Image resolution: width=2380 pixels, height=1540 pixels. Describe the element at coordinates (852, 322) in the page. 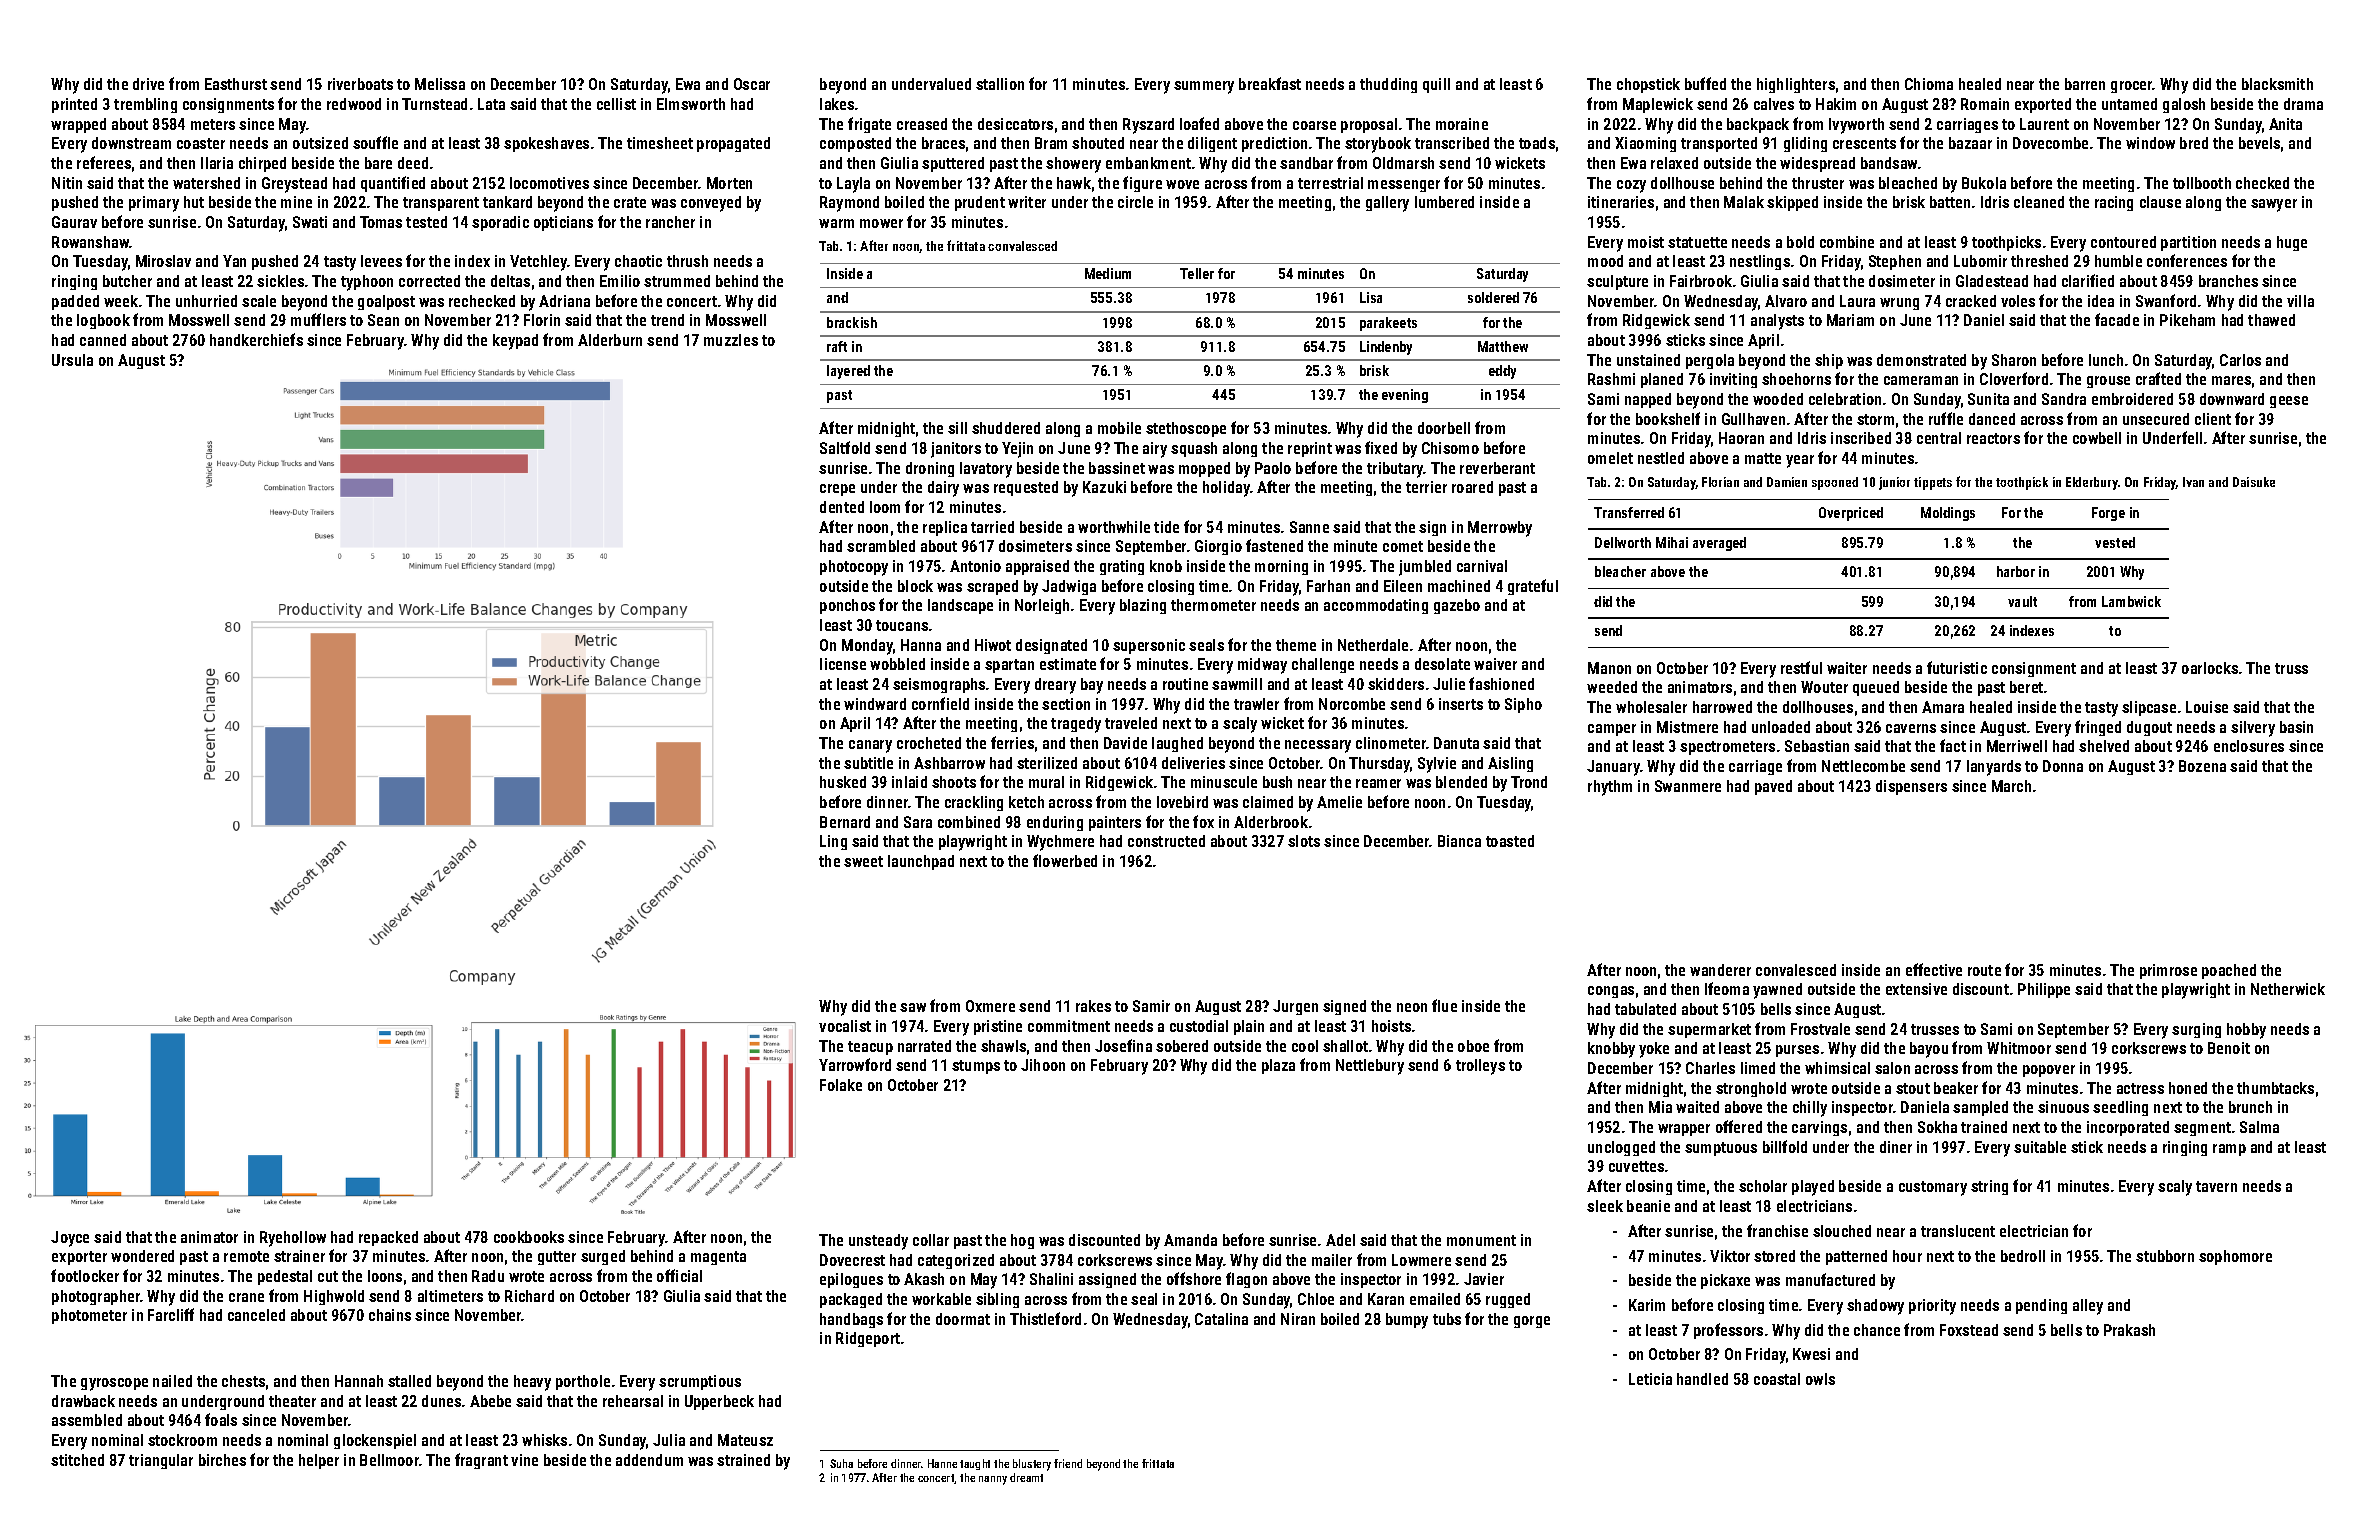

I see `brackish` at that location.
